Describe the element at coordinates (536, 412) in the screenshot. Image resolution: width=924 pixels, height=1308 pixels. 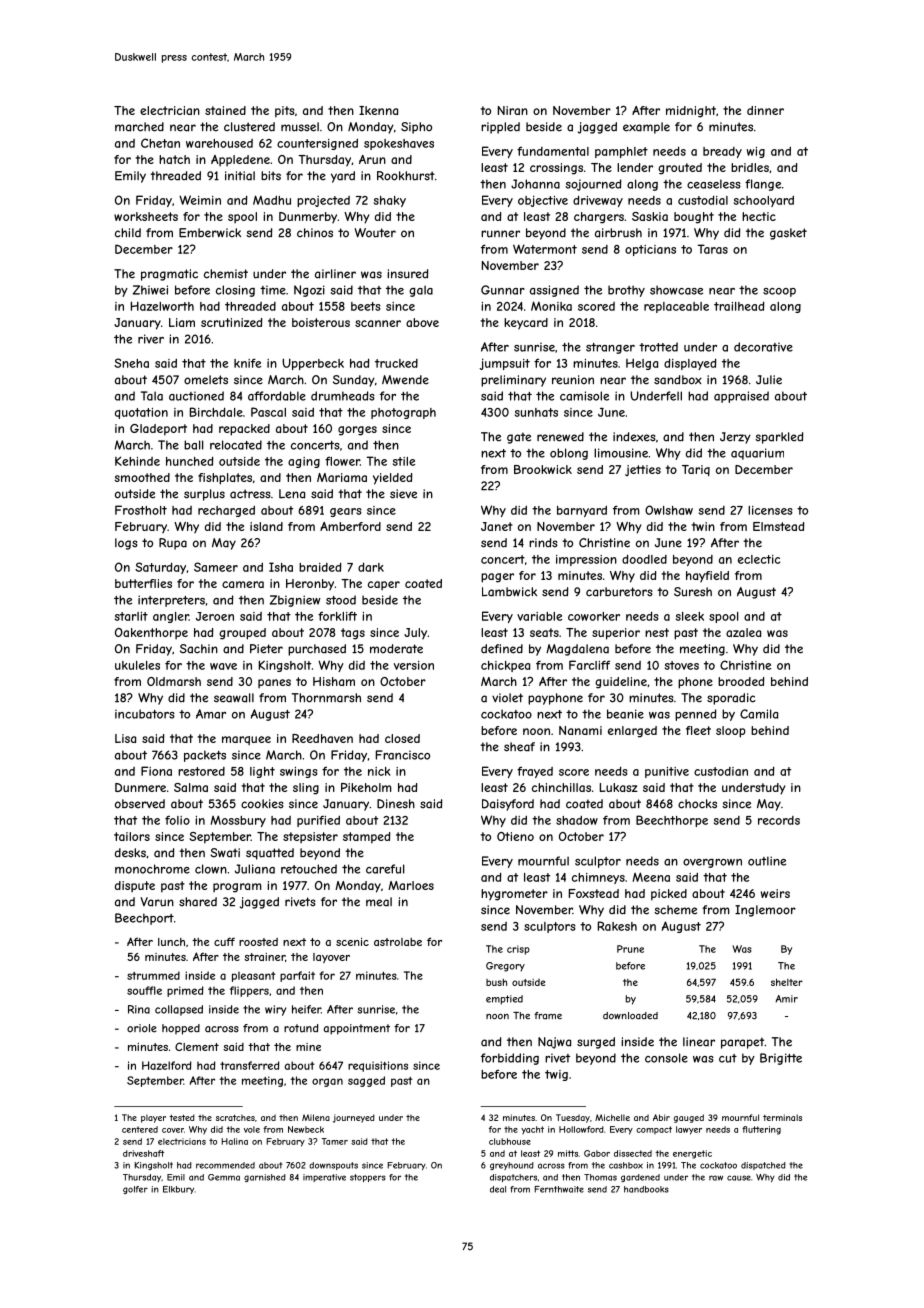
I see `sunhats` at that location.
